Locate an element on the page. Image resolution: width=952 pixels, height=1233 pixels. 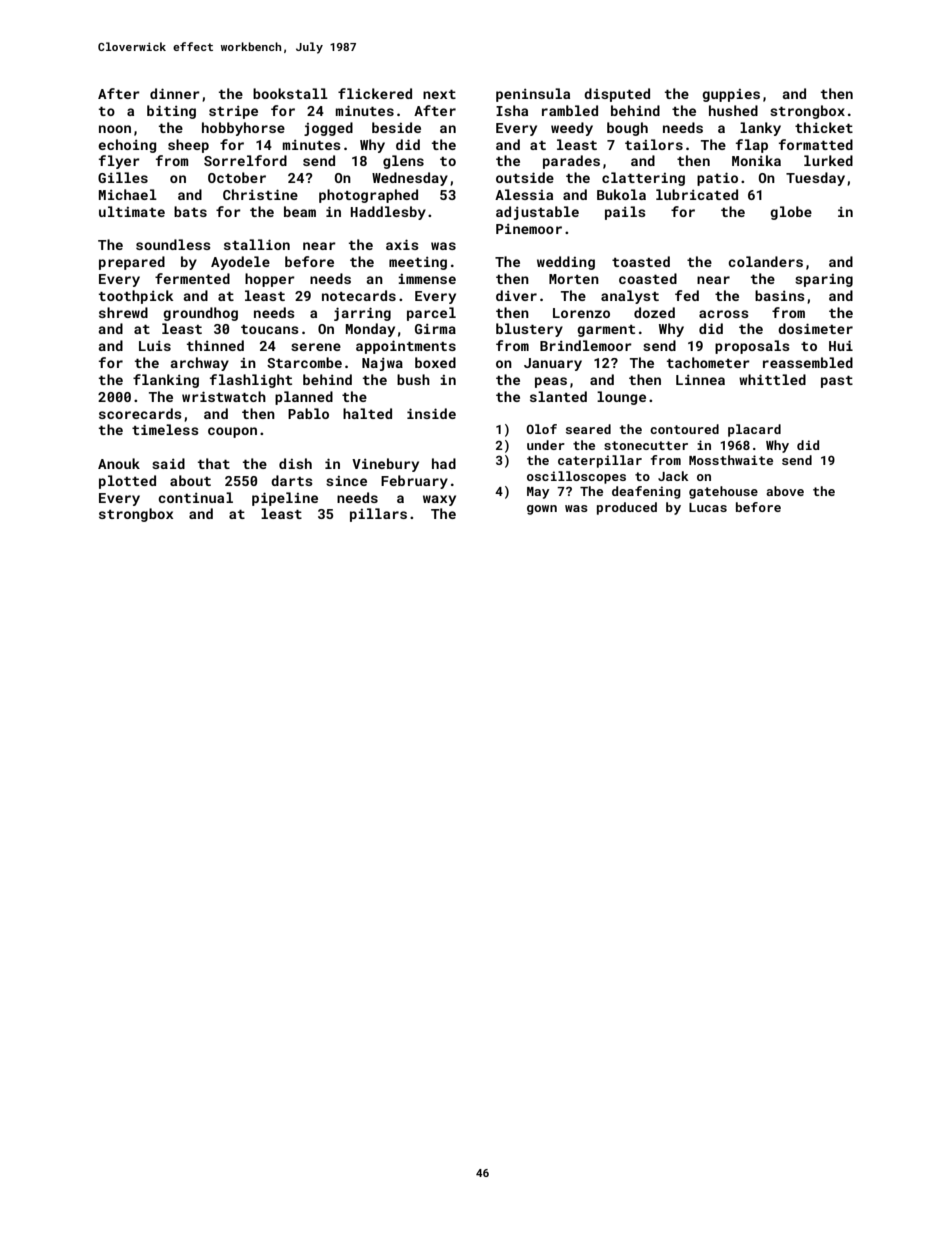
bookstall is located at coordinates (290, 93).
